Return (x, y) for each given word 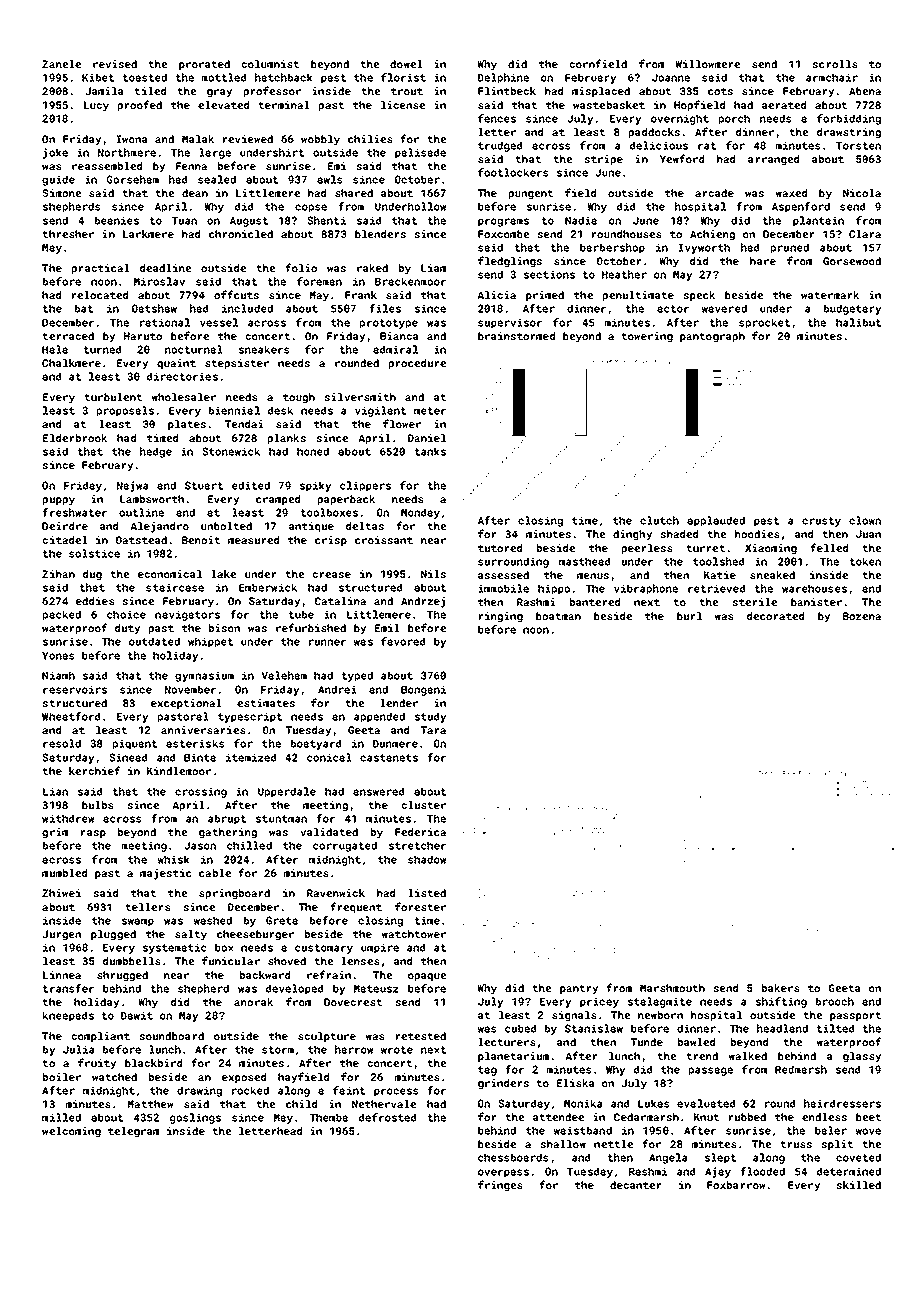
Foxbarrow (736, 1185)
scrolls (835, 64)
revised (115, 64)
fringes (500, 1186)
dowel (406, 64)
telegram (133, 1132)
